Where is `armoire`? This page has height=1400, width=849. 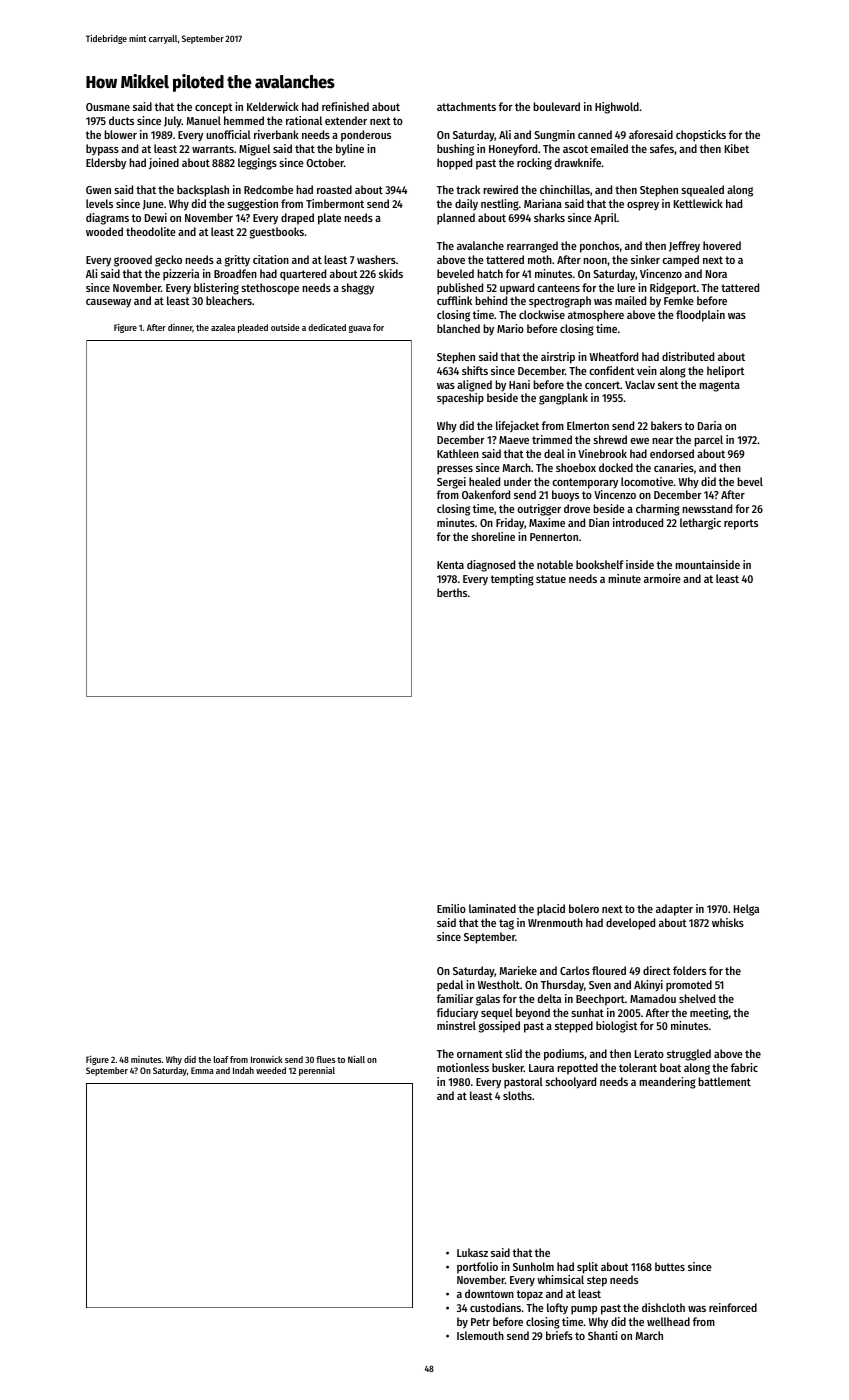
armoire is located at coordinates (662, 578).
